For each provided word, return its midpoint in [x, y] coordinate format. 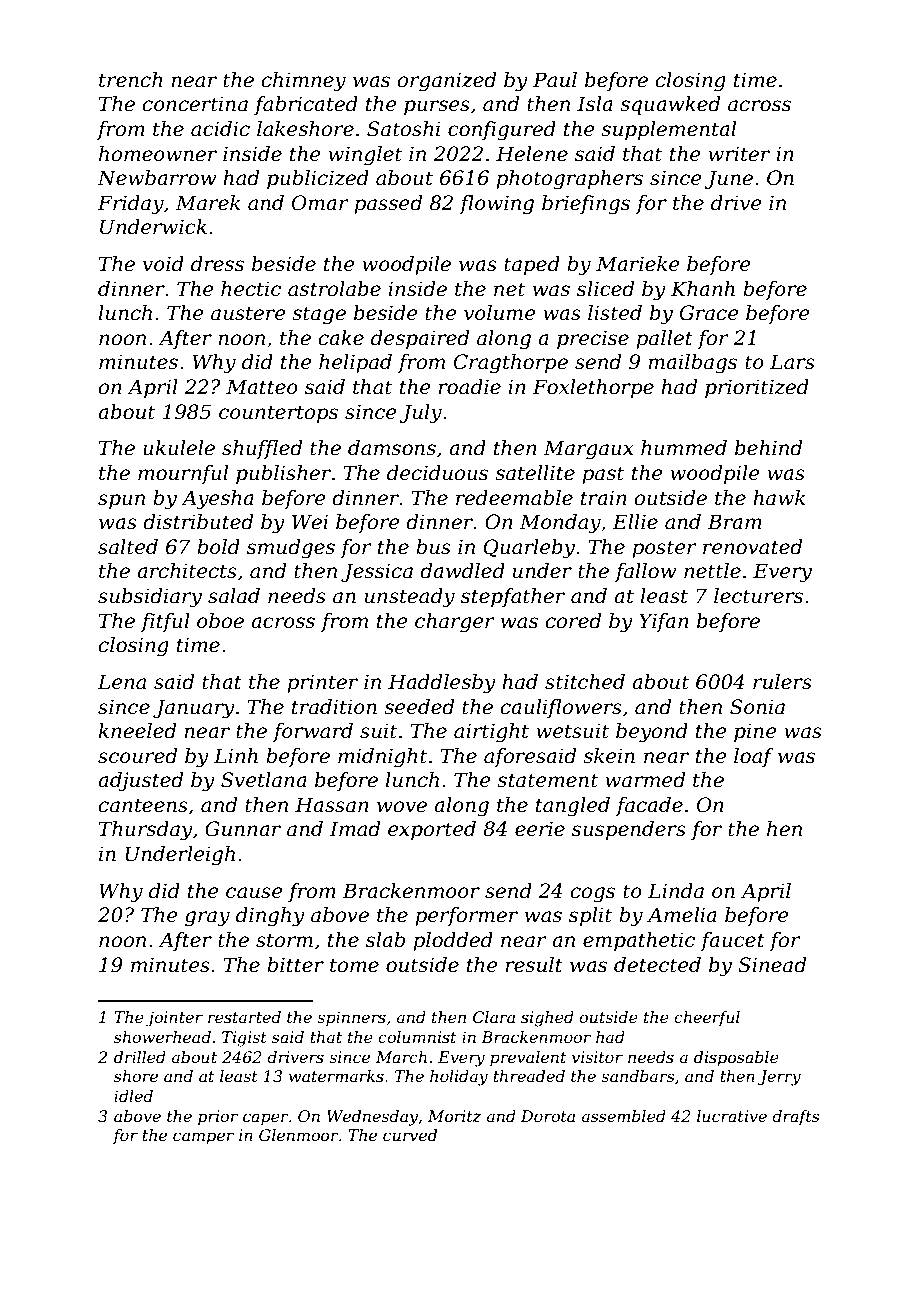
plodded [453, 941]
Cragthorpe [511, 364]
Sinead [772, 965]
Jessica [377, 572]
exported [432, 830]
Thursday [146, 831]
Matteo [262, 387]
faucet [732, 941]
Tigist [244, 1039]
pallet [664, 339]
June [729, 179]
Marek [207, 203]
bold [218, 547]
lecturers [758, 596]
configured [502, 131]
